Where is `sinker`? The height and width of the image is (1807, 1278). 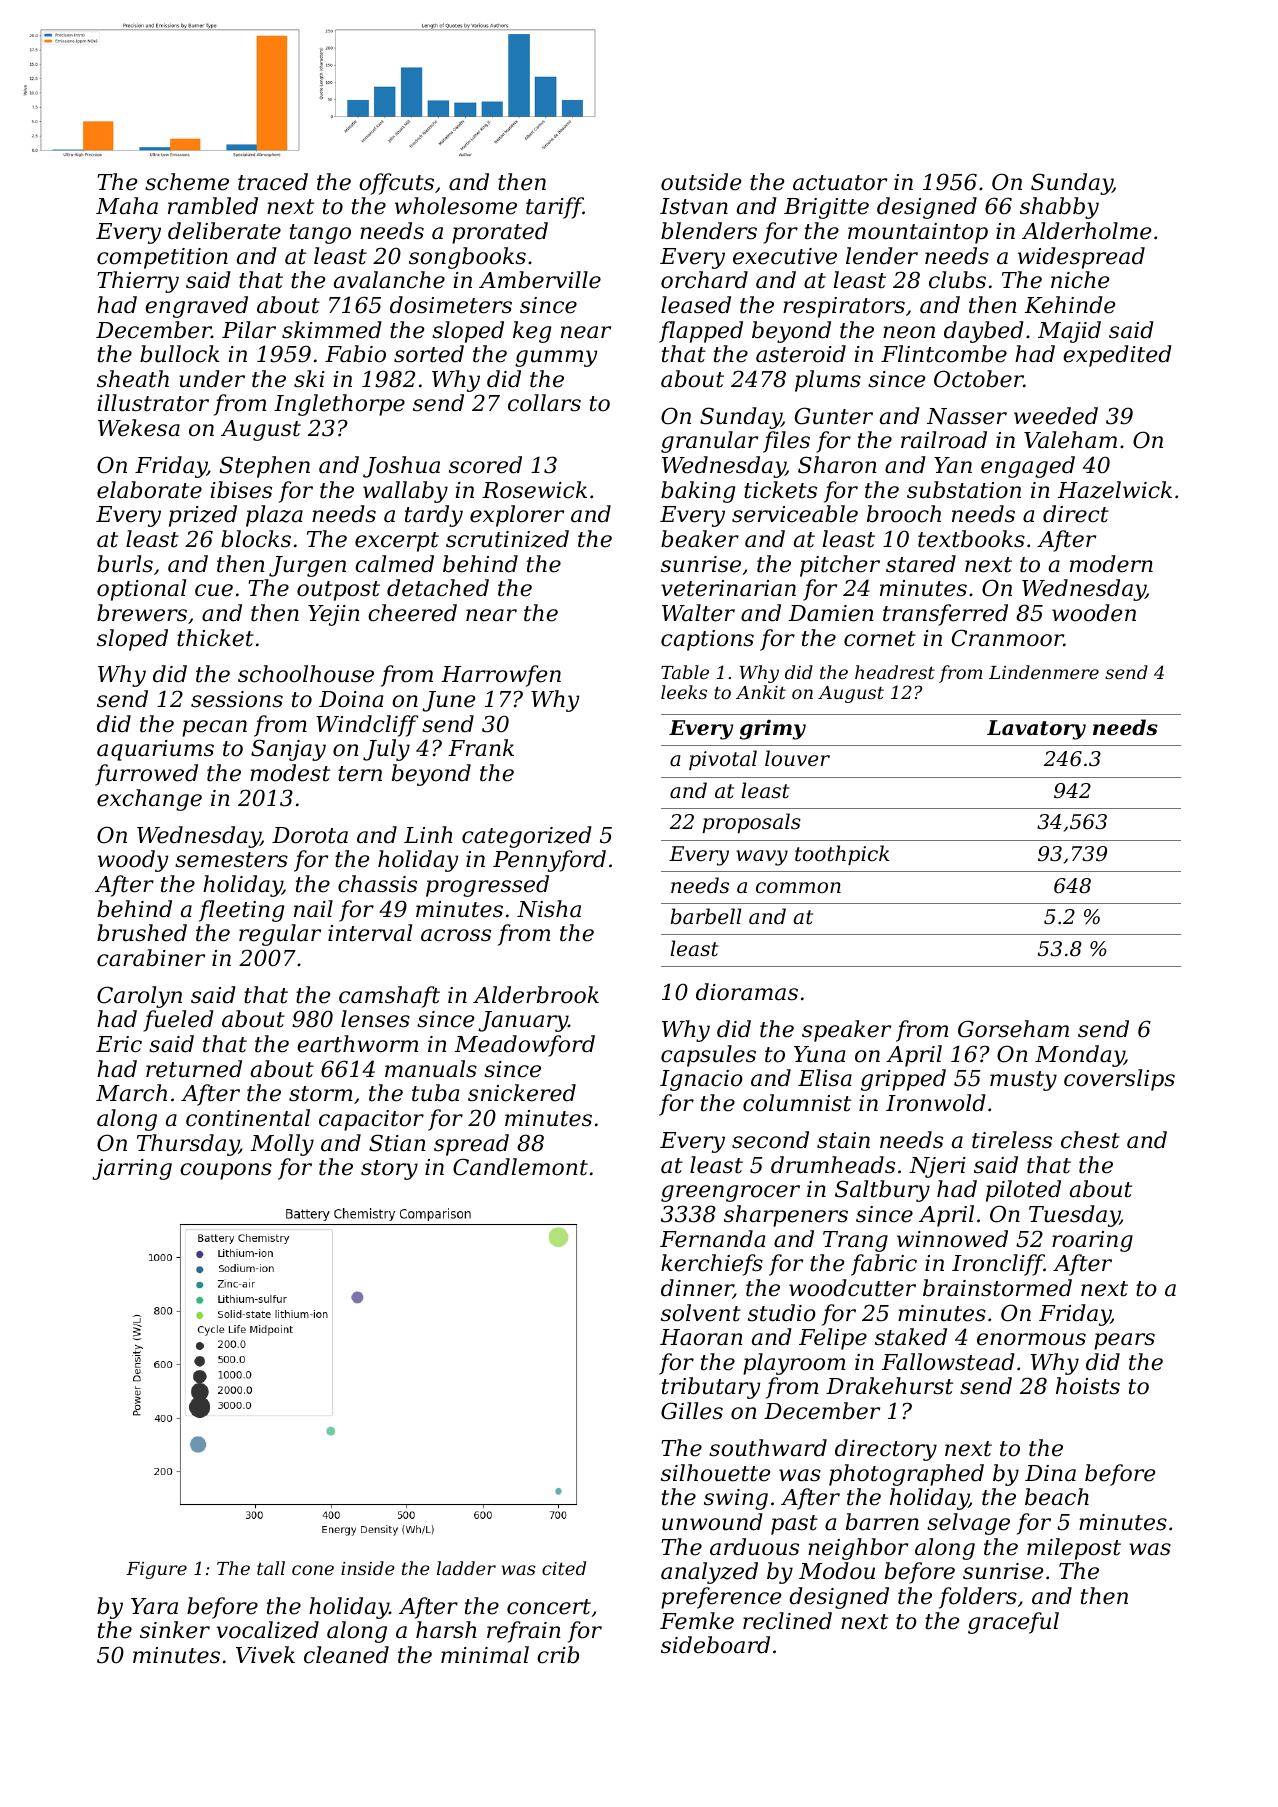
sinker is located at coordinates (175, 1630).
